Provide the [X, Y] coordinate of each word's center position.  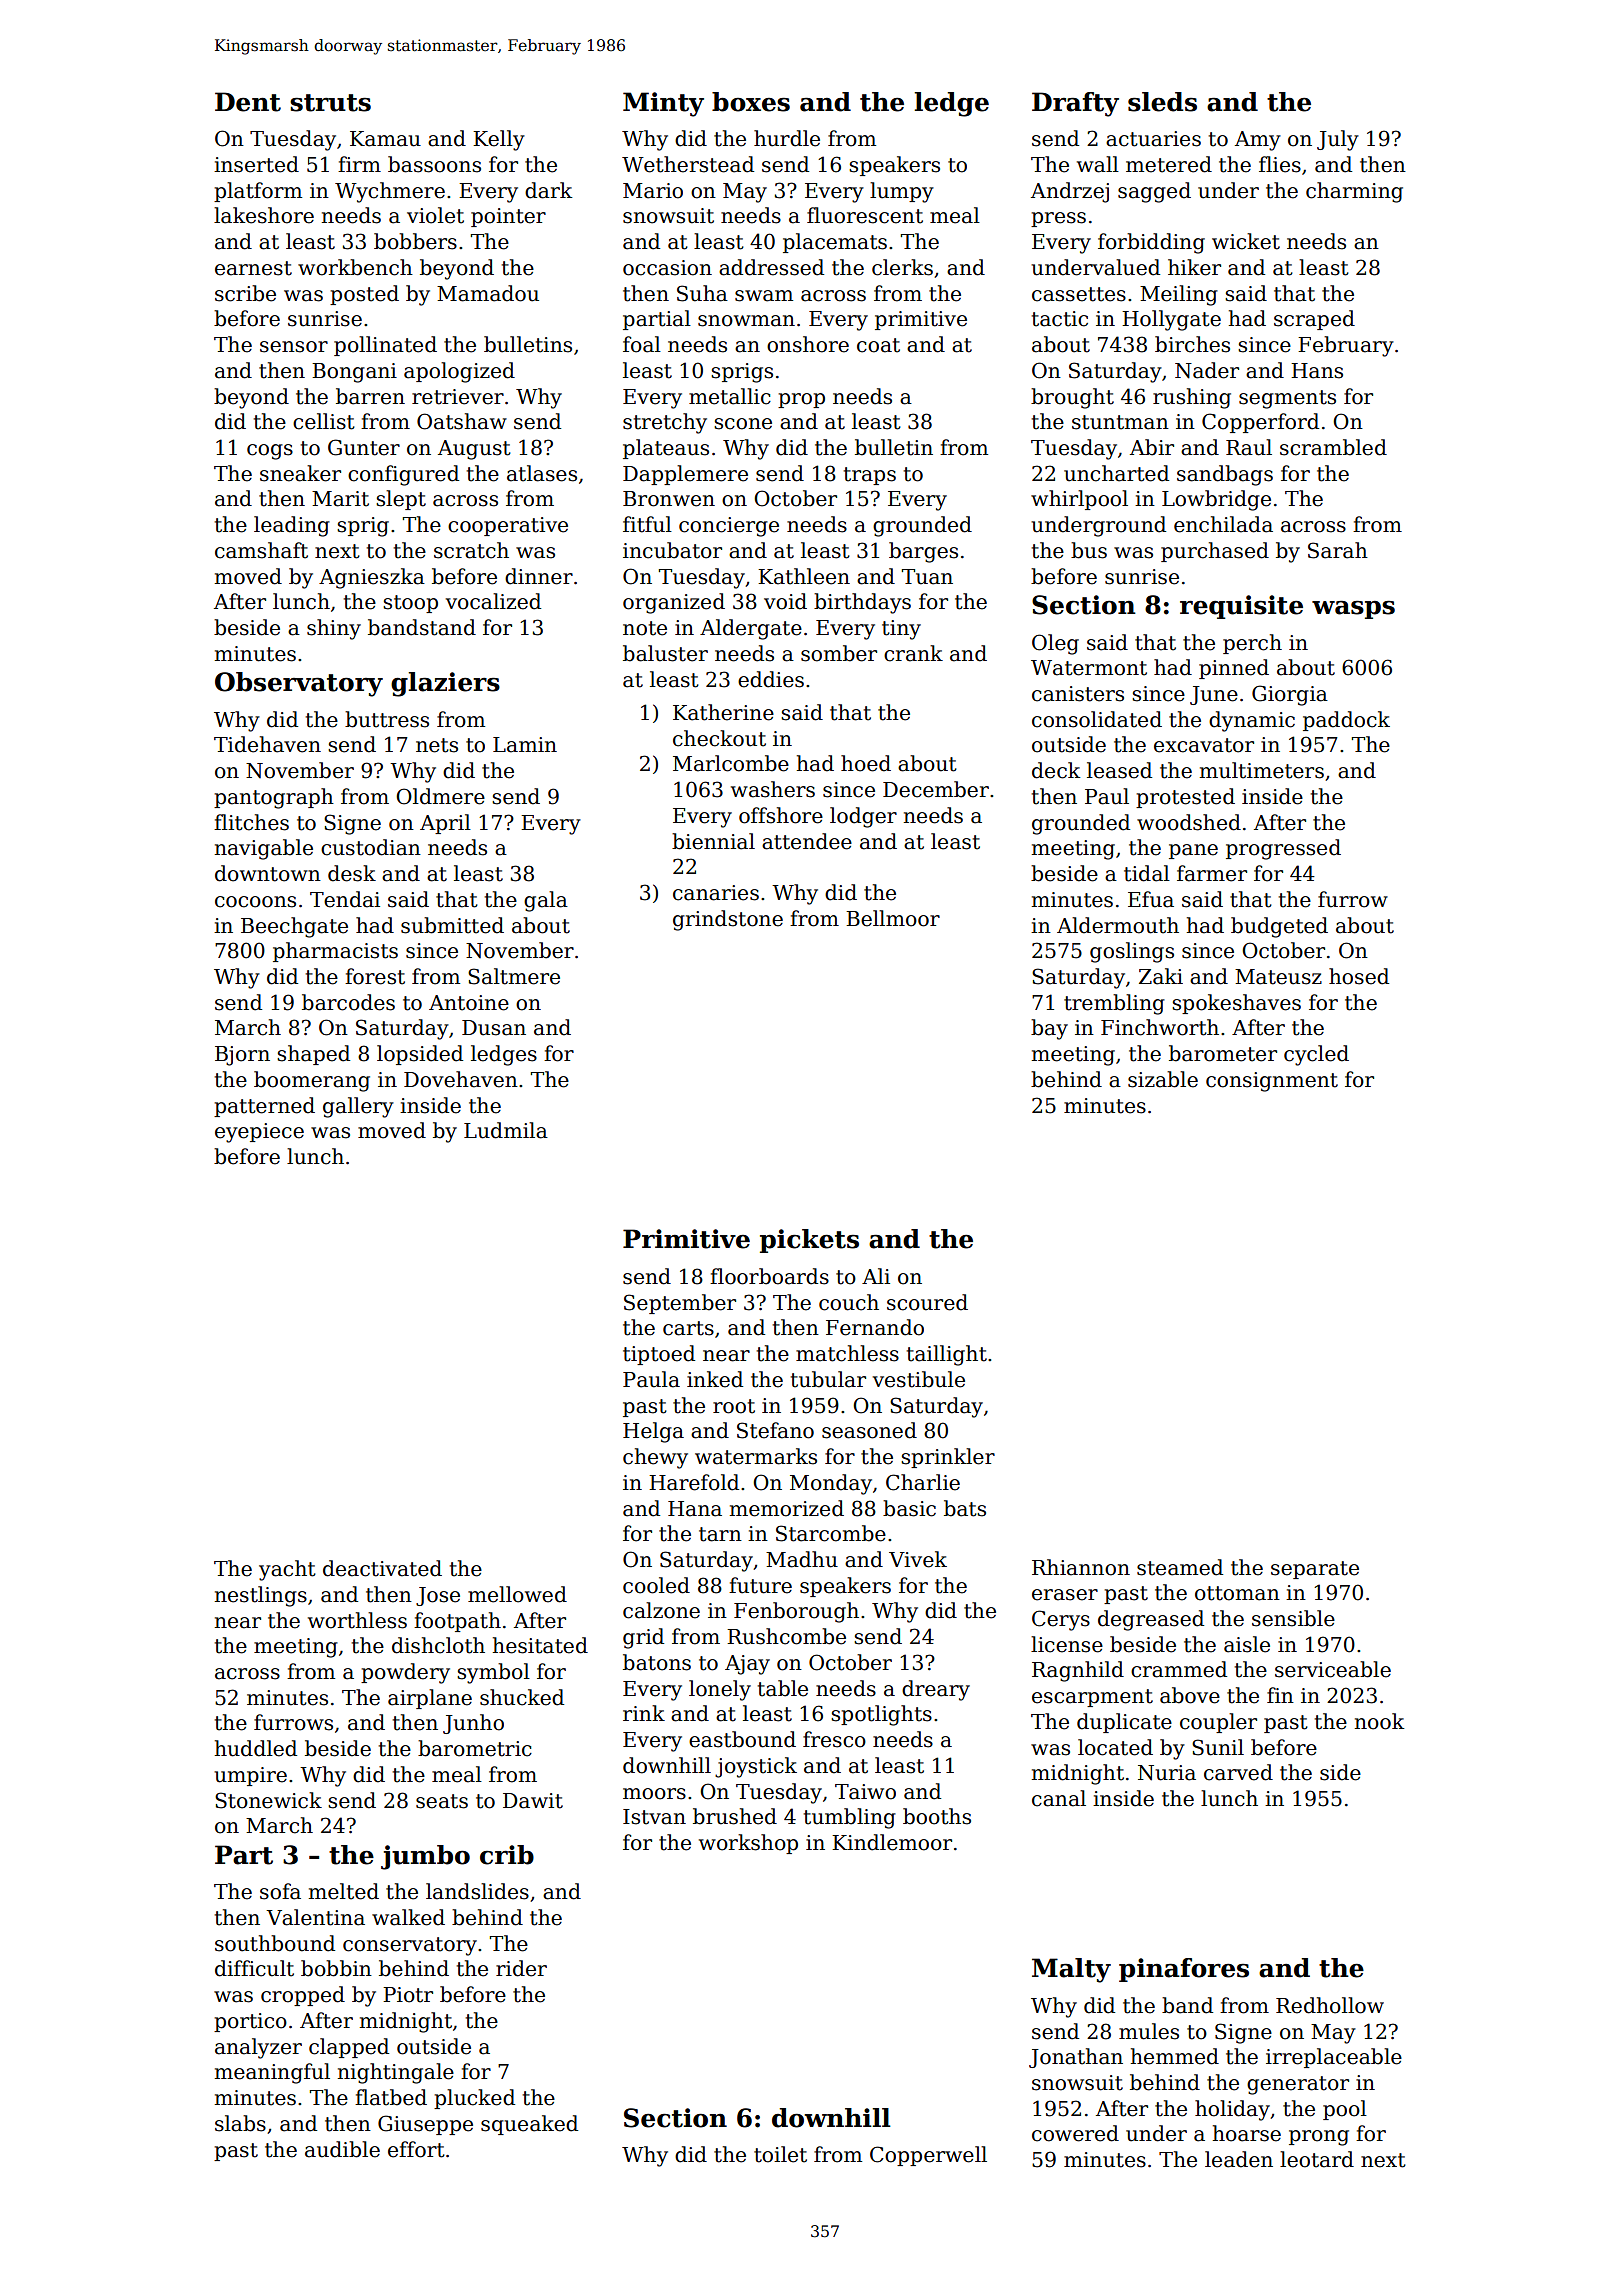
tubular [828, 1379]
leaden [1239, 2159]
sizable [1163, 1079]
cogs [270, 452]
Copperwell [928, 2156]
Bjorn [242, 1056]
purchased [1215, 552]
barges [923, 552]
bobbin [336, 1968]
